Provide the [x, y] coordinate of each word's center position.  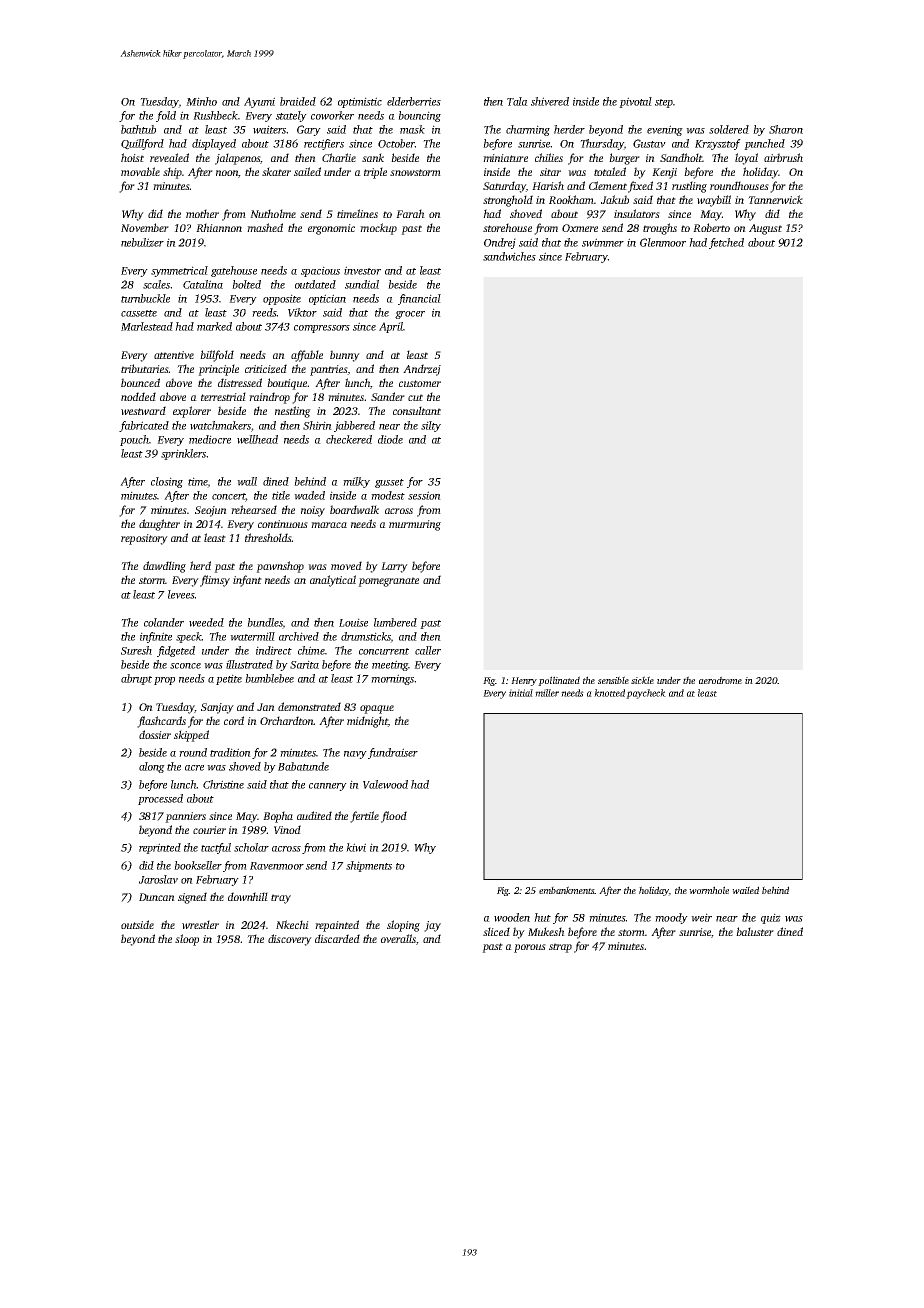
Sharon [786, 129]
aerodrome [720, 680]
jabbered [354, 426]
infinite [156, 637]
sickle [642, 680]
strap [560, 948]
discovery [290, 940]
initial [521, 693]
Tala [517, 101]
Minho [201, 101]
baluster [755, 931]
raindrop [269, 398]
